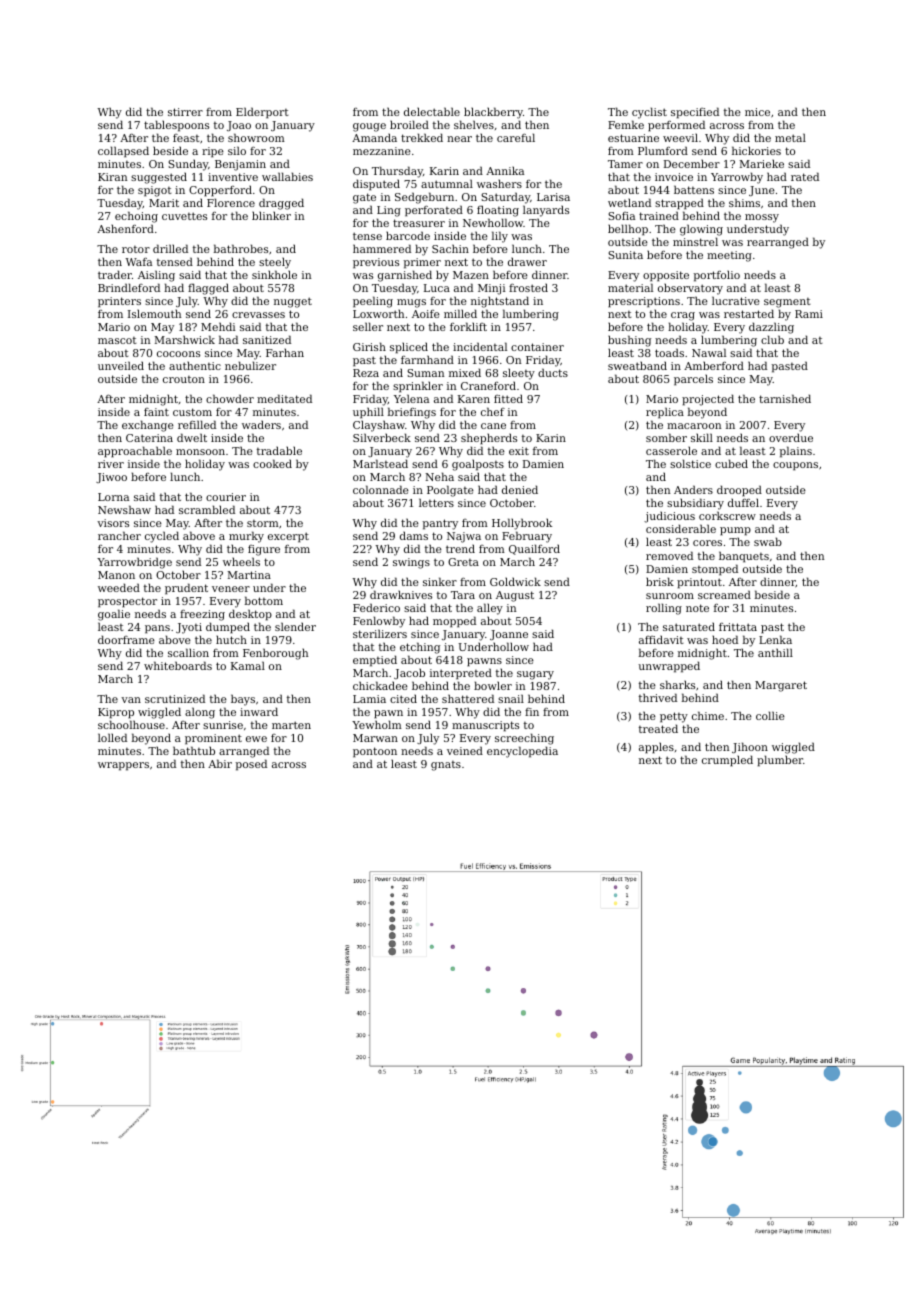  What do you see at coordinates (263, 523) in the image?
I see `storm` at bounding box center [263, 523].
